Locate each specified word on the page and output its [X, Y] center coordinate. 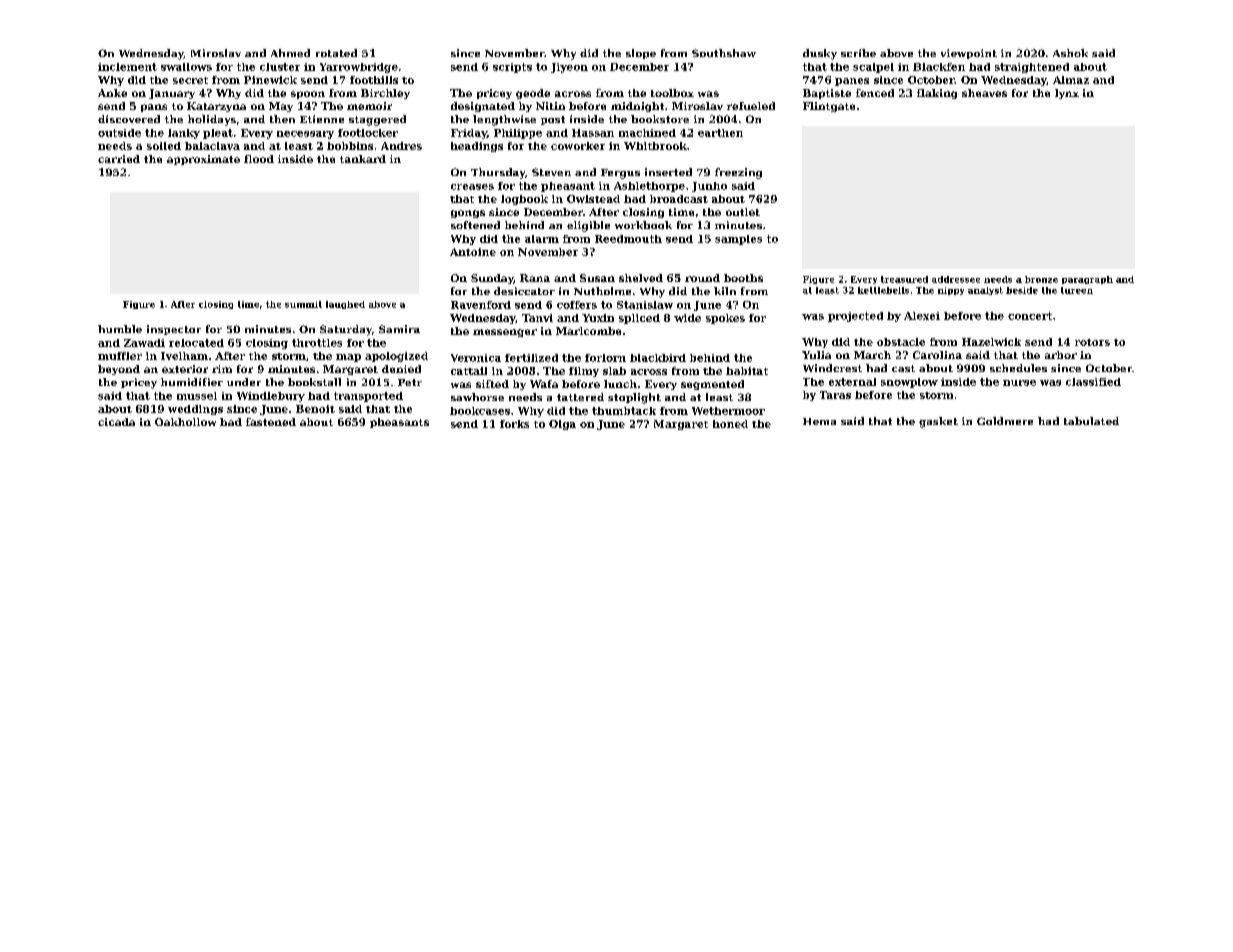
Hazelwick [991, 342]
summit [303, 304]
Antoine [473, 252]
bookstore [660, 119]
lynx [1067, 94]
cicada [116, 422]
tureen [1077, 290]
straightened [1032, 68]
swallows [186, 67]
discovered [129, 119]
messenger [505, 333]
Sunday [492, 279]
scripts [512, 68]
